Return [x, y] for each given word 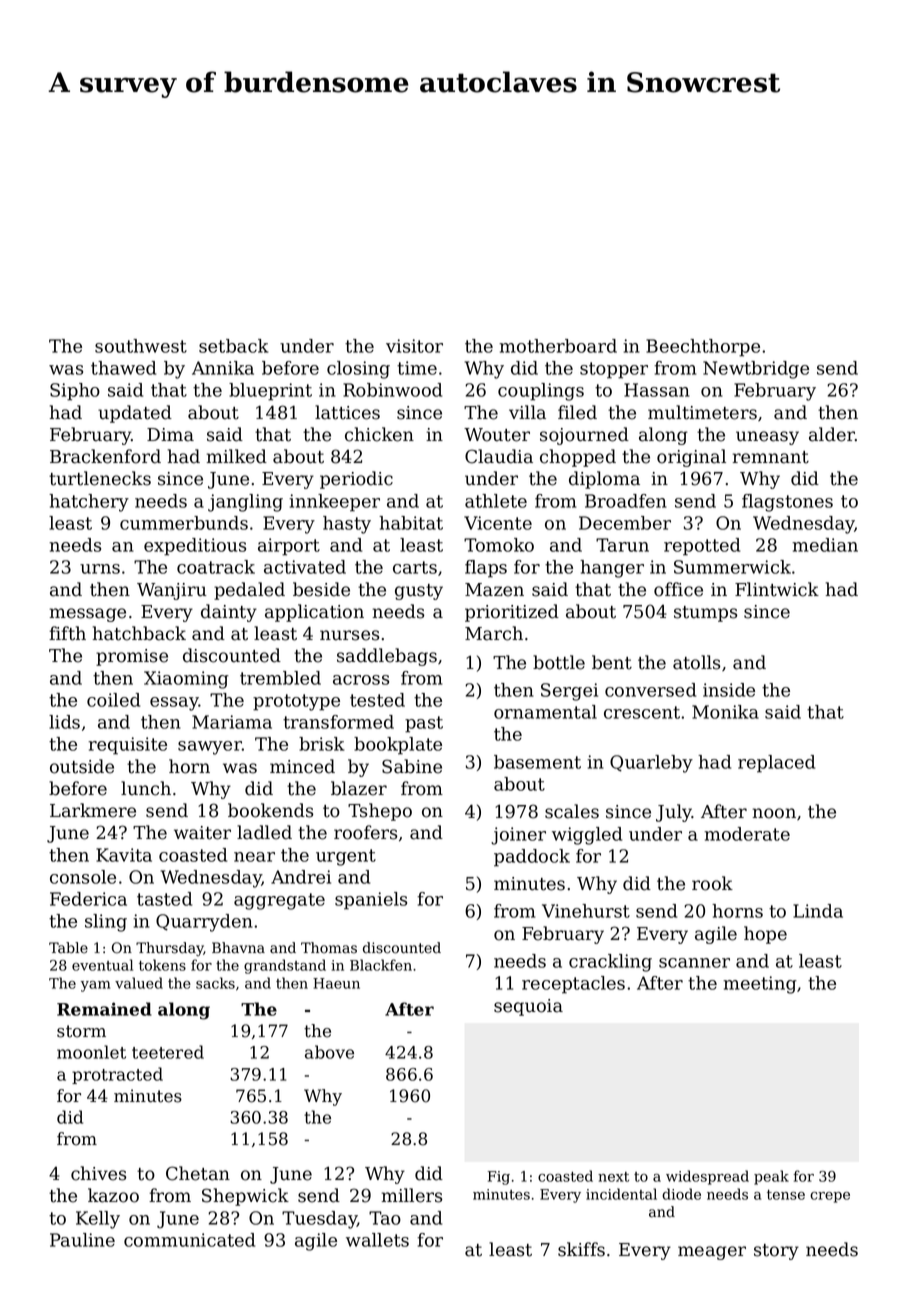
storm [81, 1031]
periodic [356, 480]
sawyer [210, 748]
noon [774, 813]
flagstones [787, 503]
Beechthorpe [703, 348]
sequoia [528, 1007]
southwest [141, 346]
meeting [760, 985]
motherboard [558, 346]
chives [98, 1173]
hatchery [89, 503]
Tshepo [380, 812]
